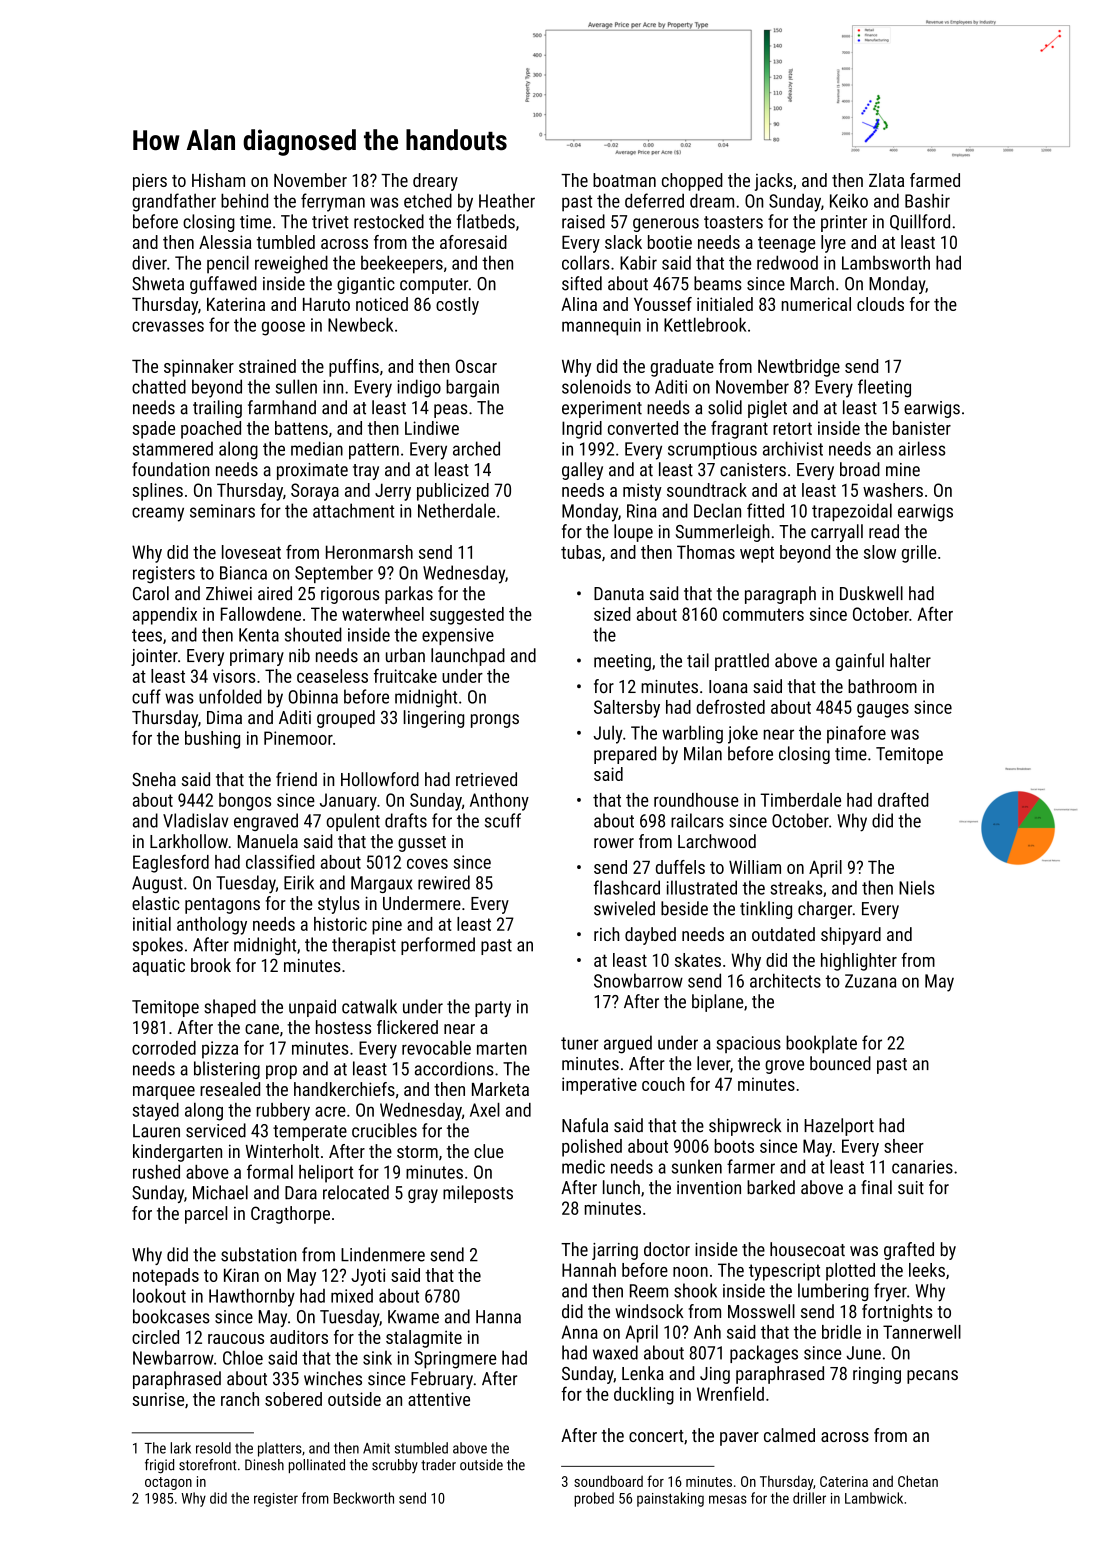  What do you see at coordinates (860, 469) in the screenshot?
I see `broad` at bounding box center [860, 469].
